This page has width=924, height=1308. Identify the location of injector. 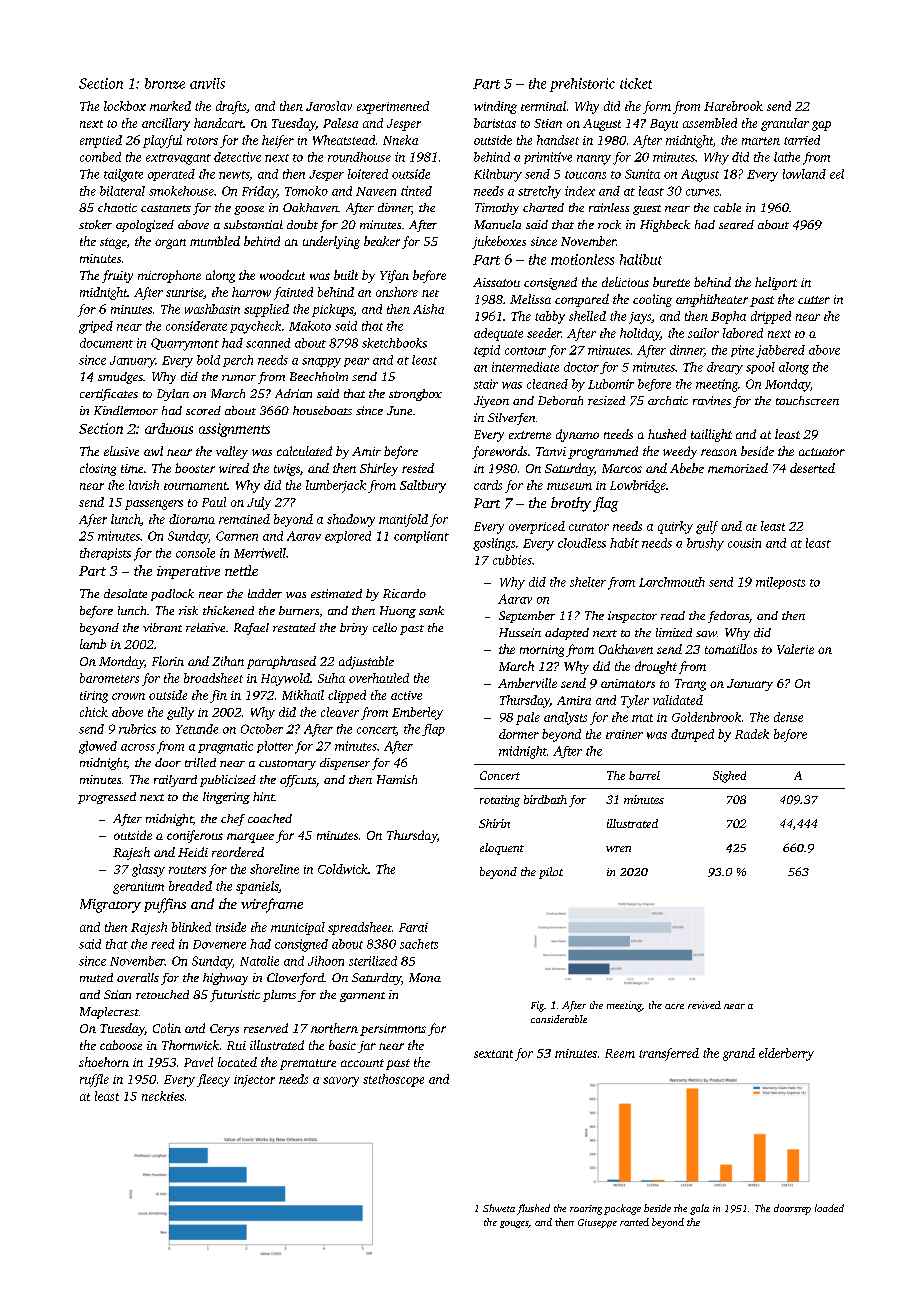
(254, 1081).
